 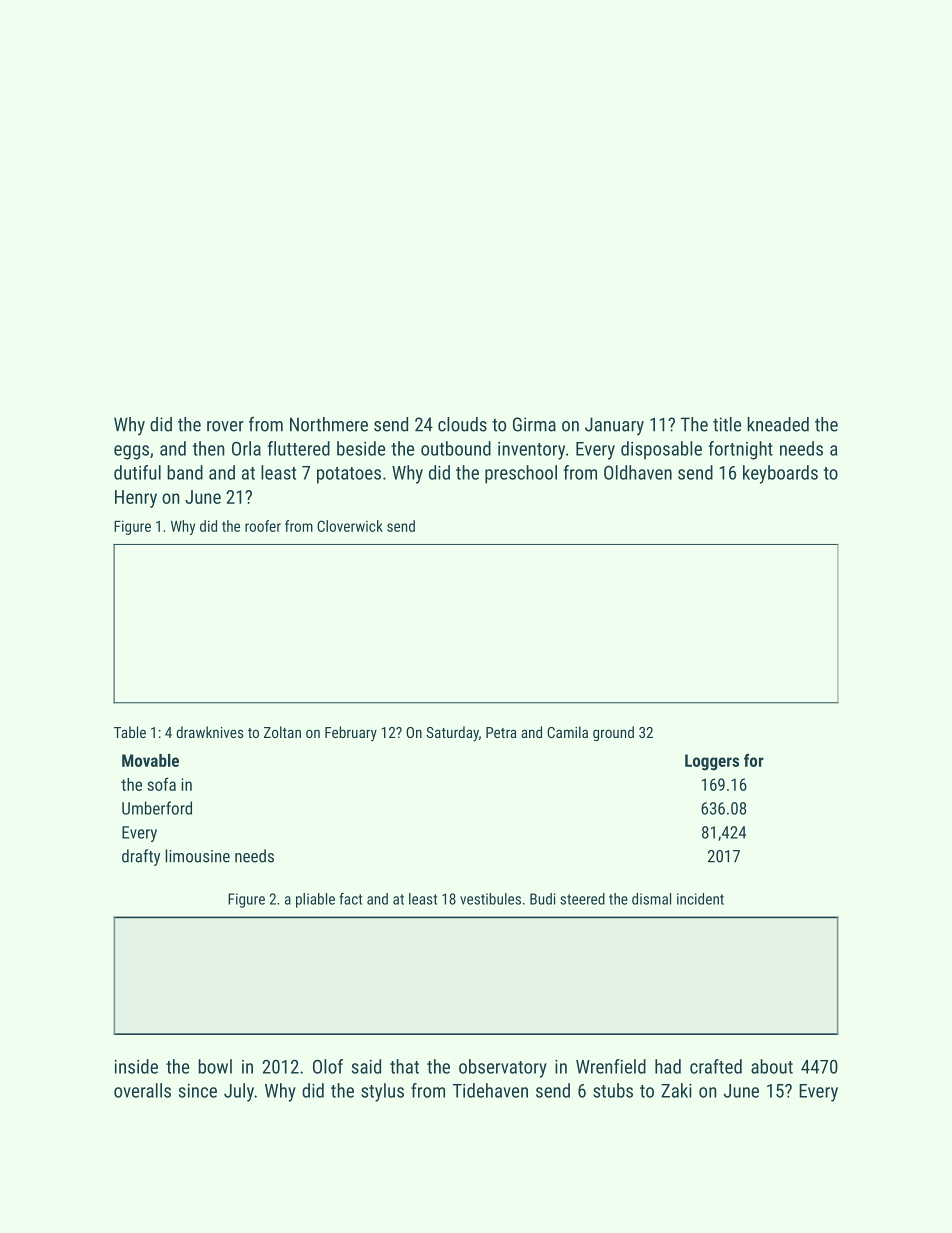 I want to click on bowl, so click(x=215, y=1066).
